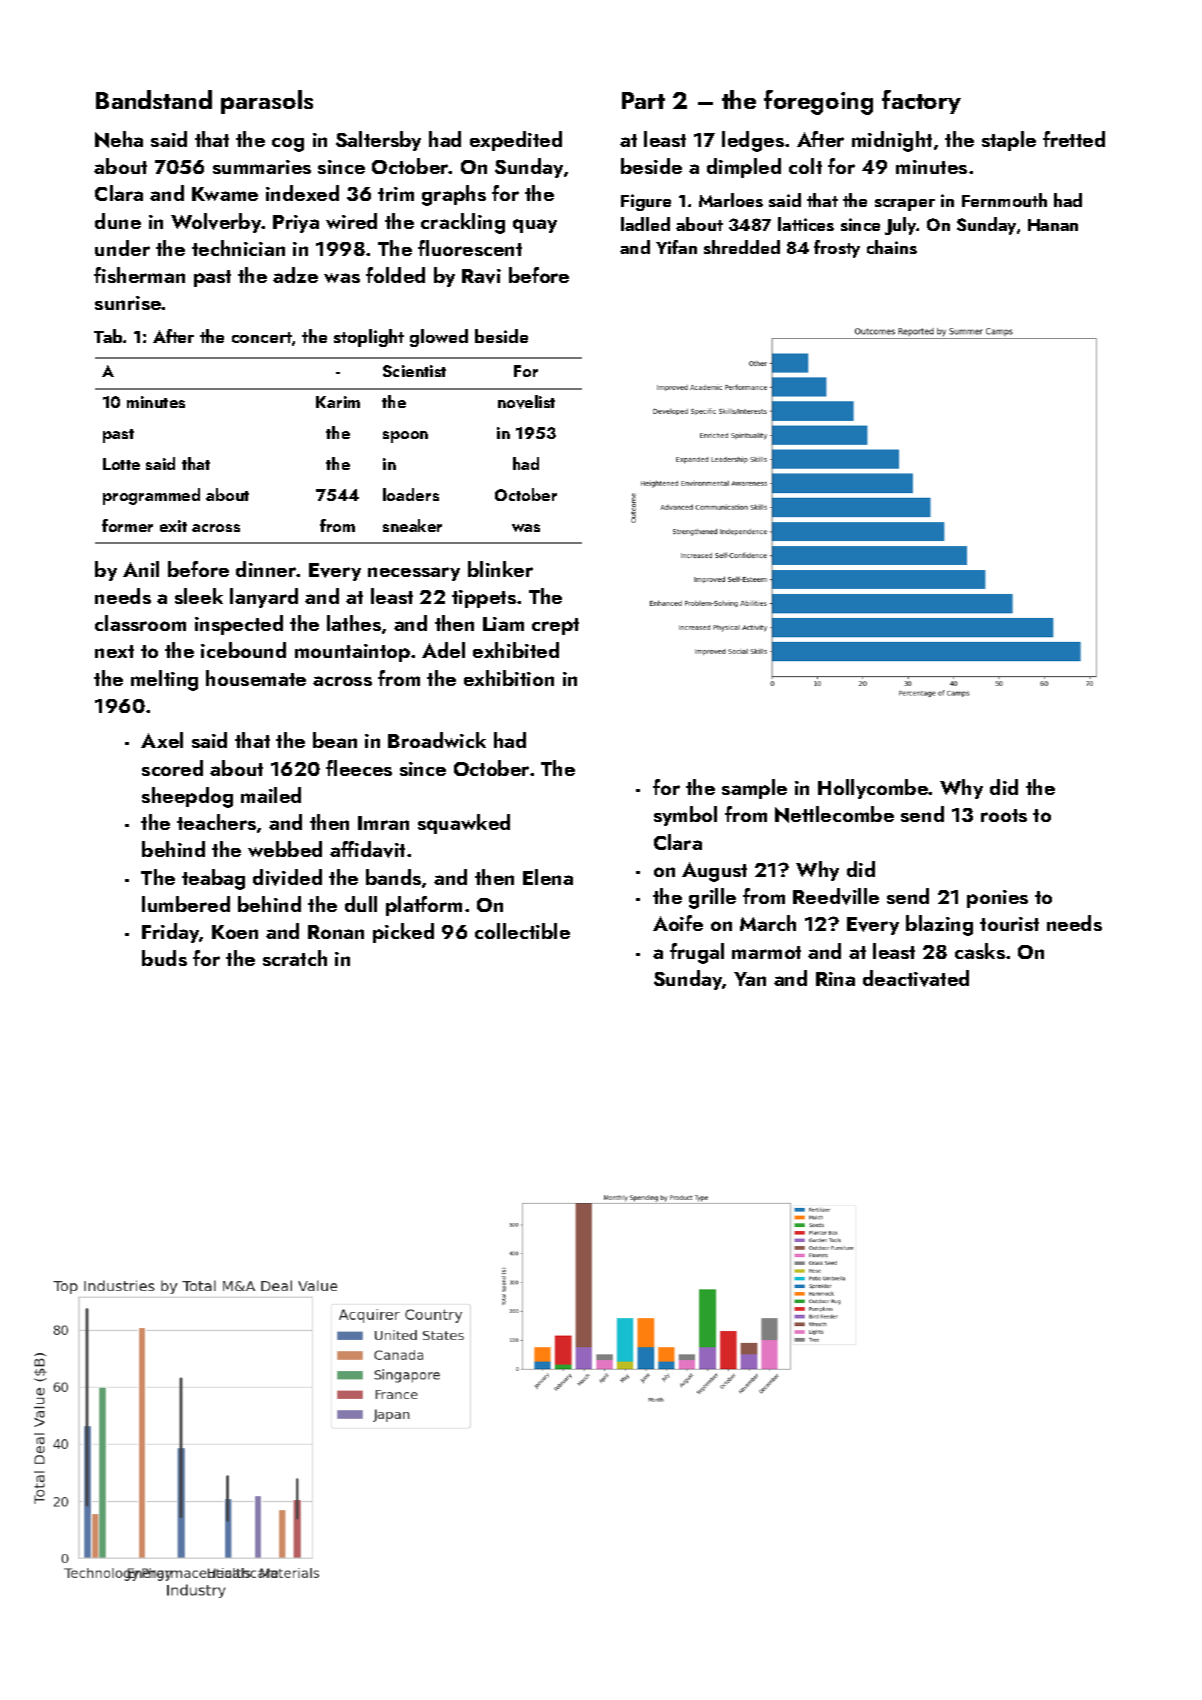 This image has width=1202, height=1700. Describe the element at coordinates (750, 979) in the image. I see `Yan` at that location.
